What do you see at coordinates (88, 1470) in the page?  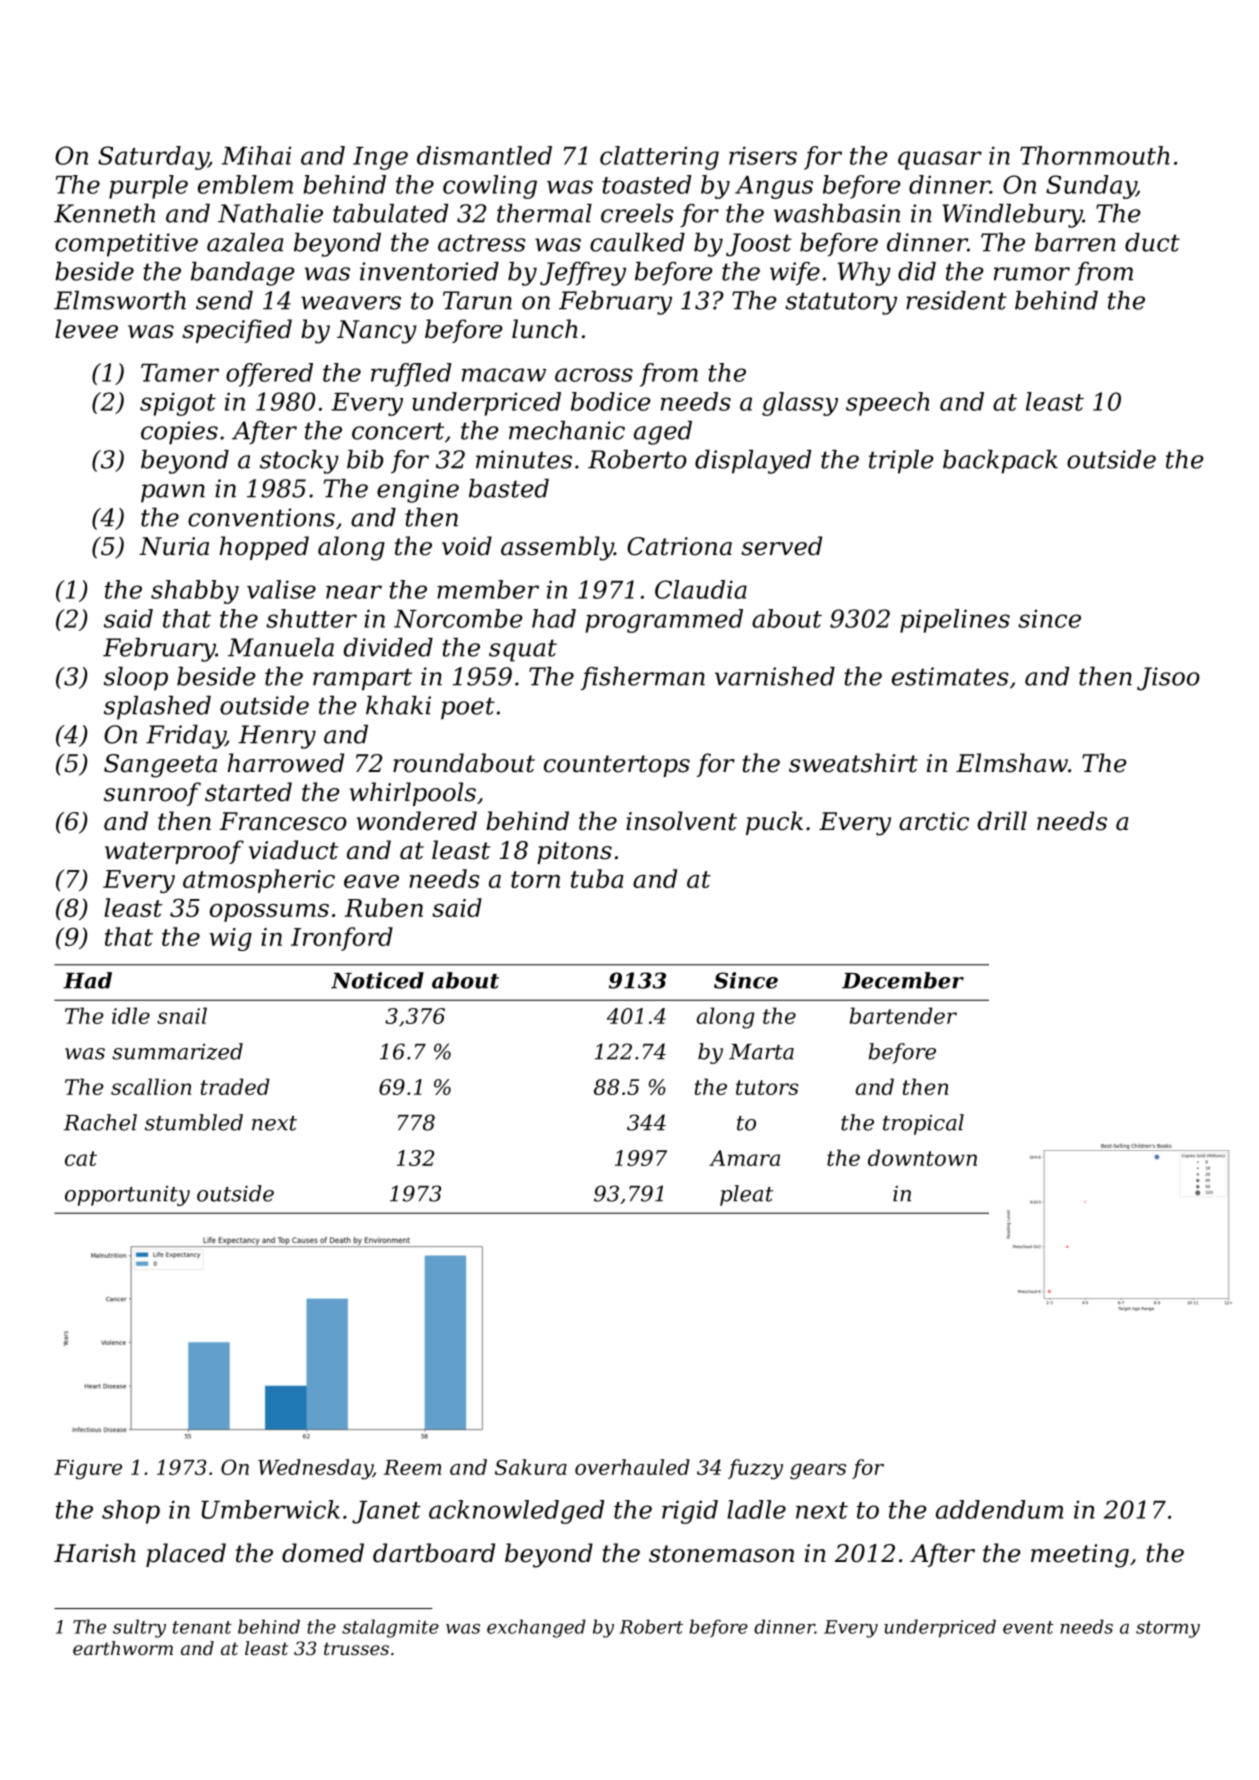 I see `Figure` at bounding box center [88, 1470].
